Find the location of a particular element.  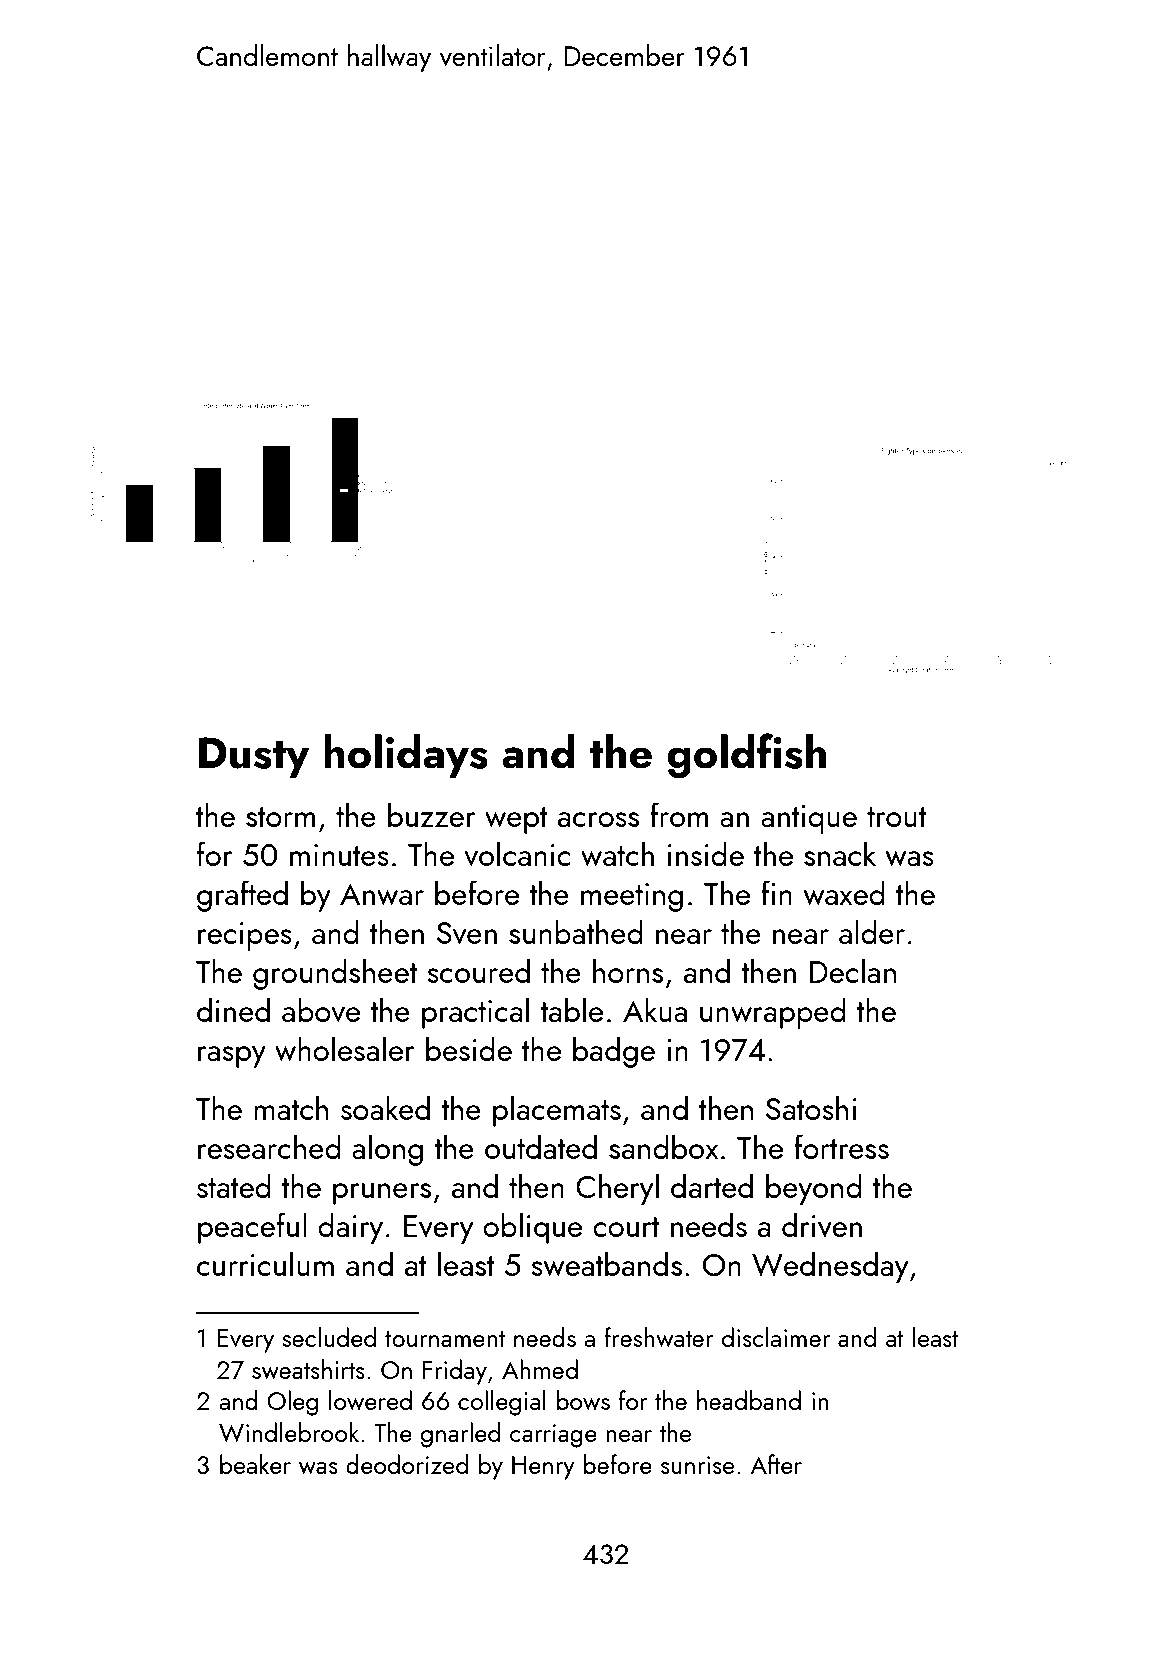

Dusty is located at coordinates (254, 757).
